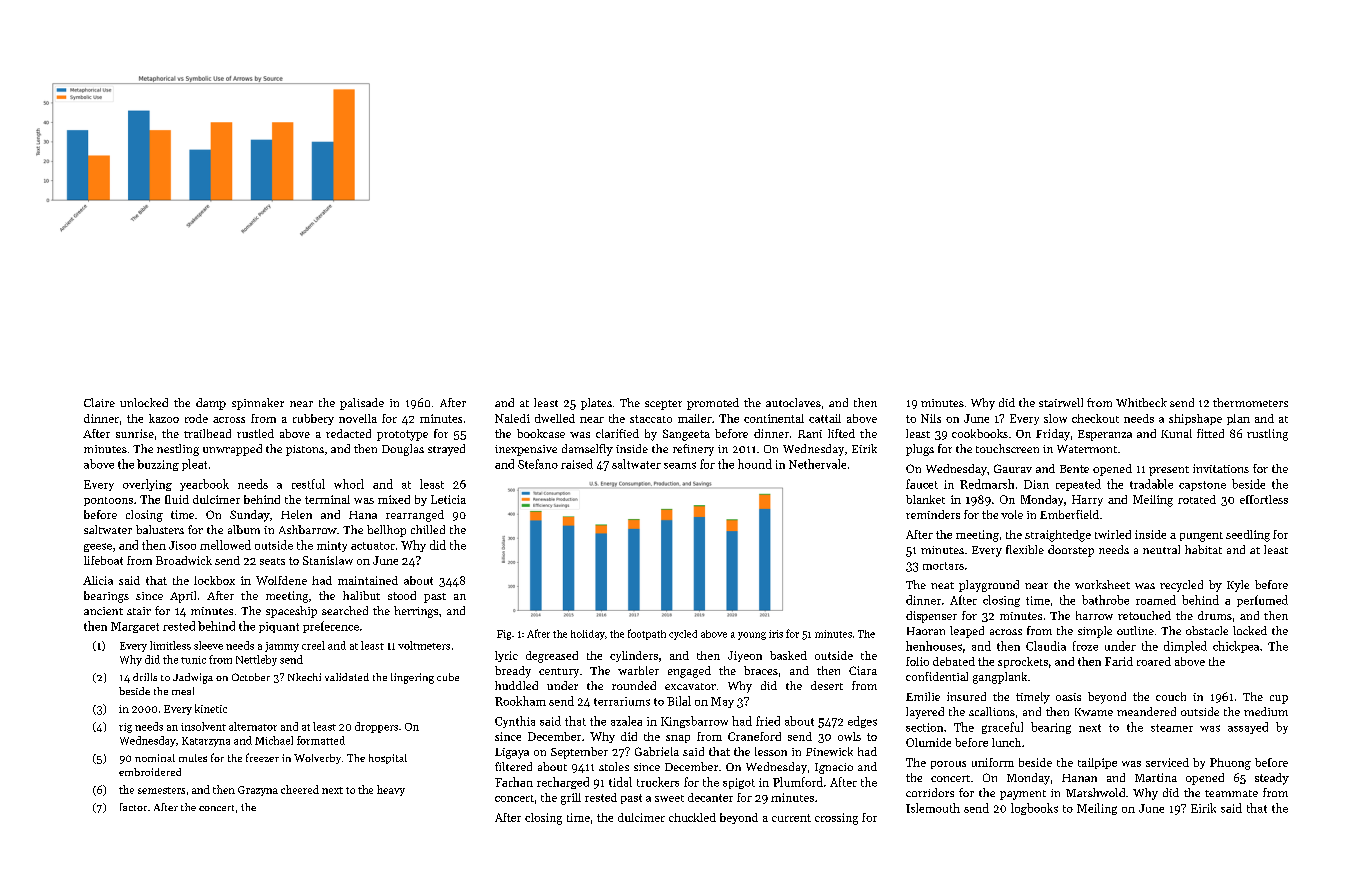 The image size is (1372, 887). I want to click on grill, so click(571, 799).
